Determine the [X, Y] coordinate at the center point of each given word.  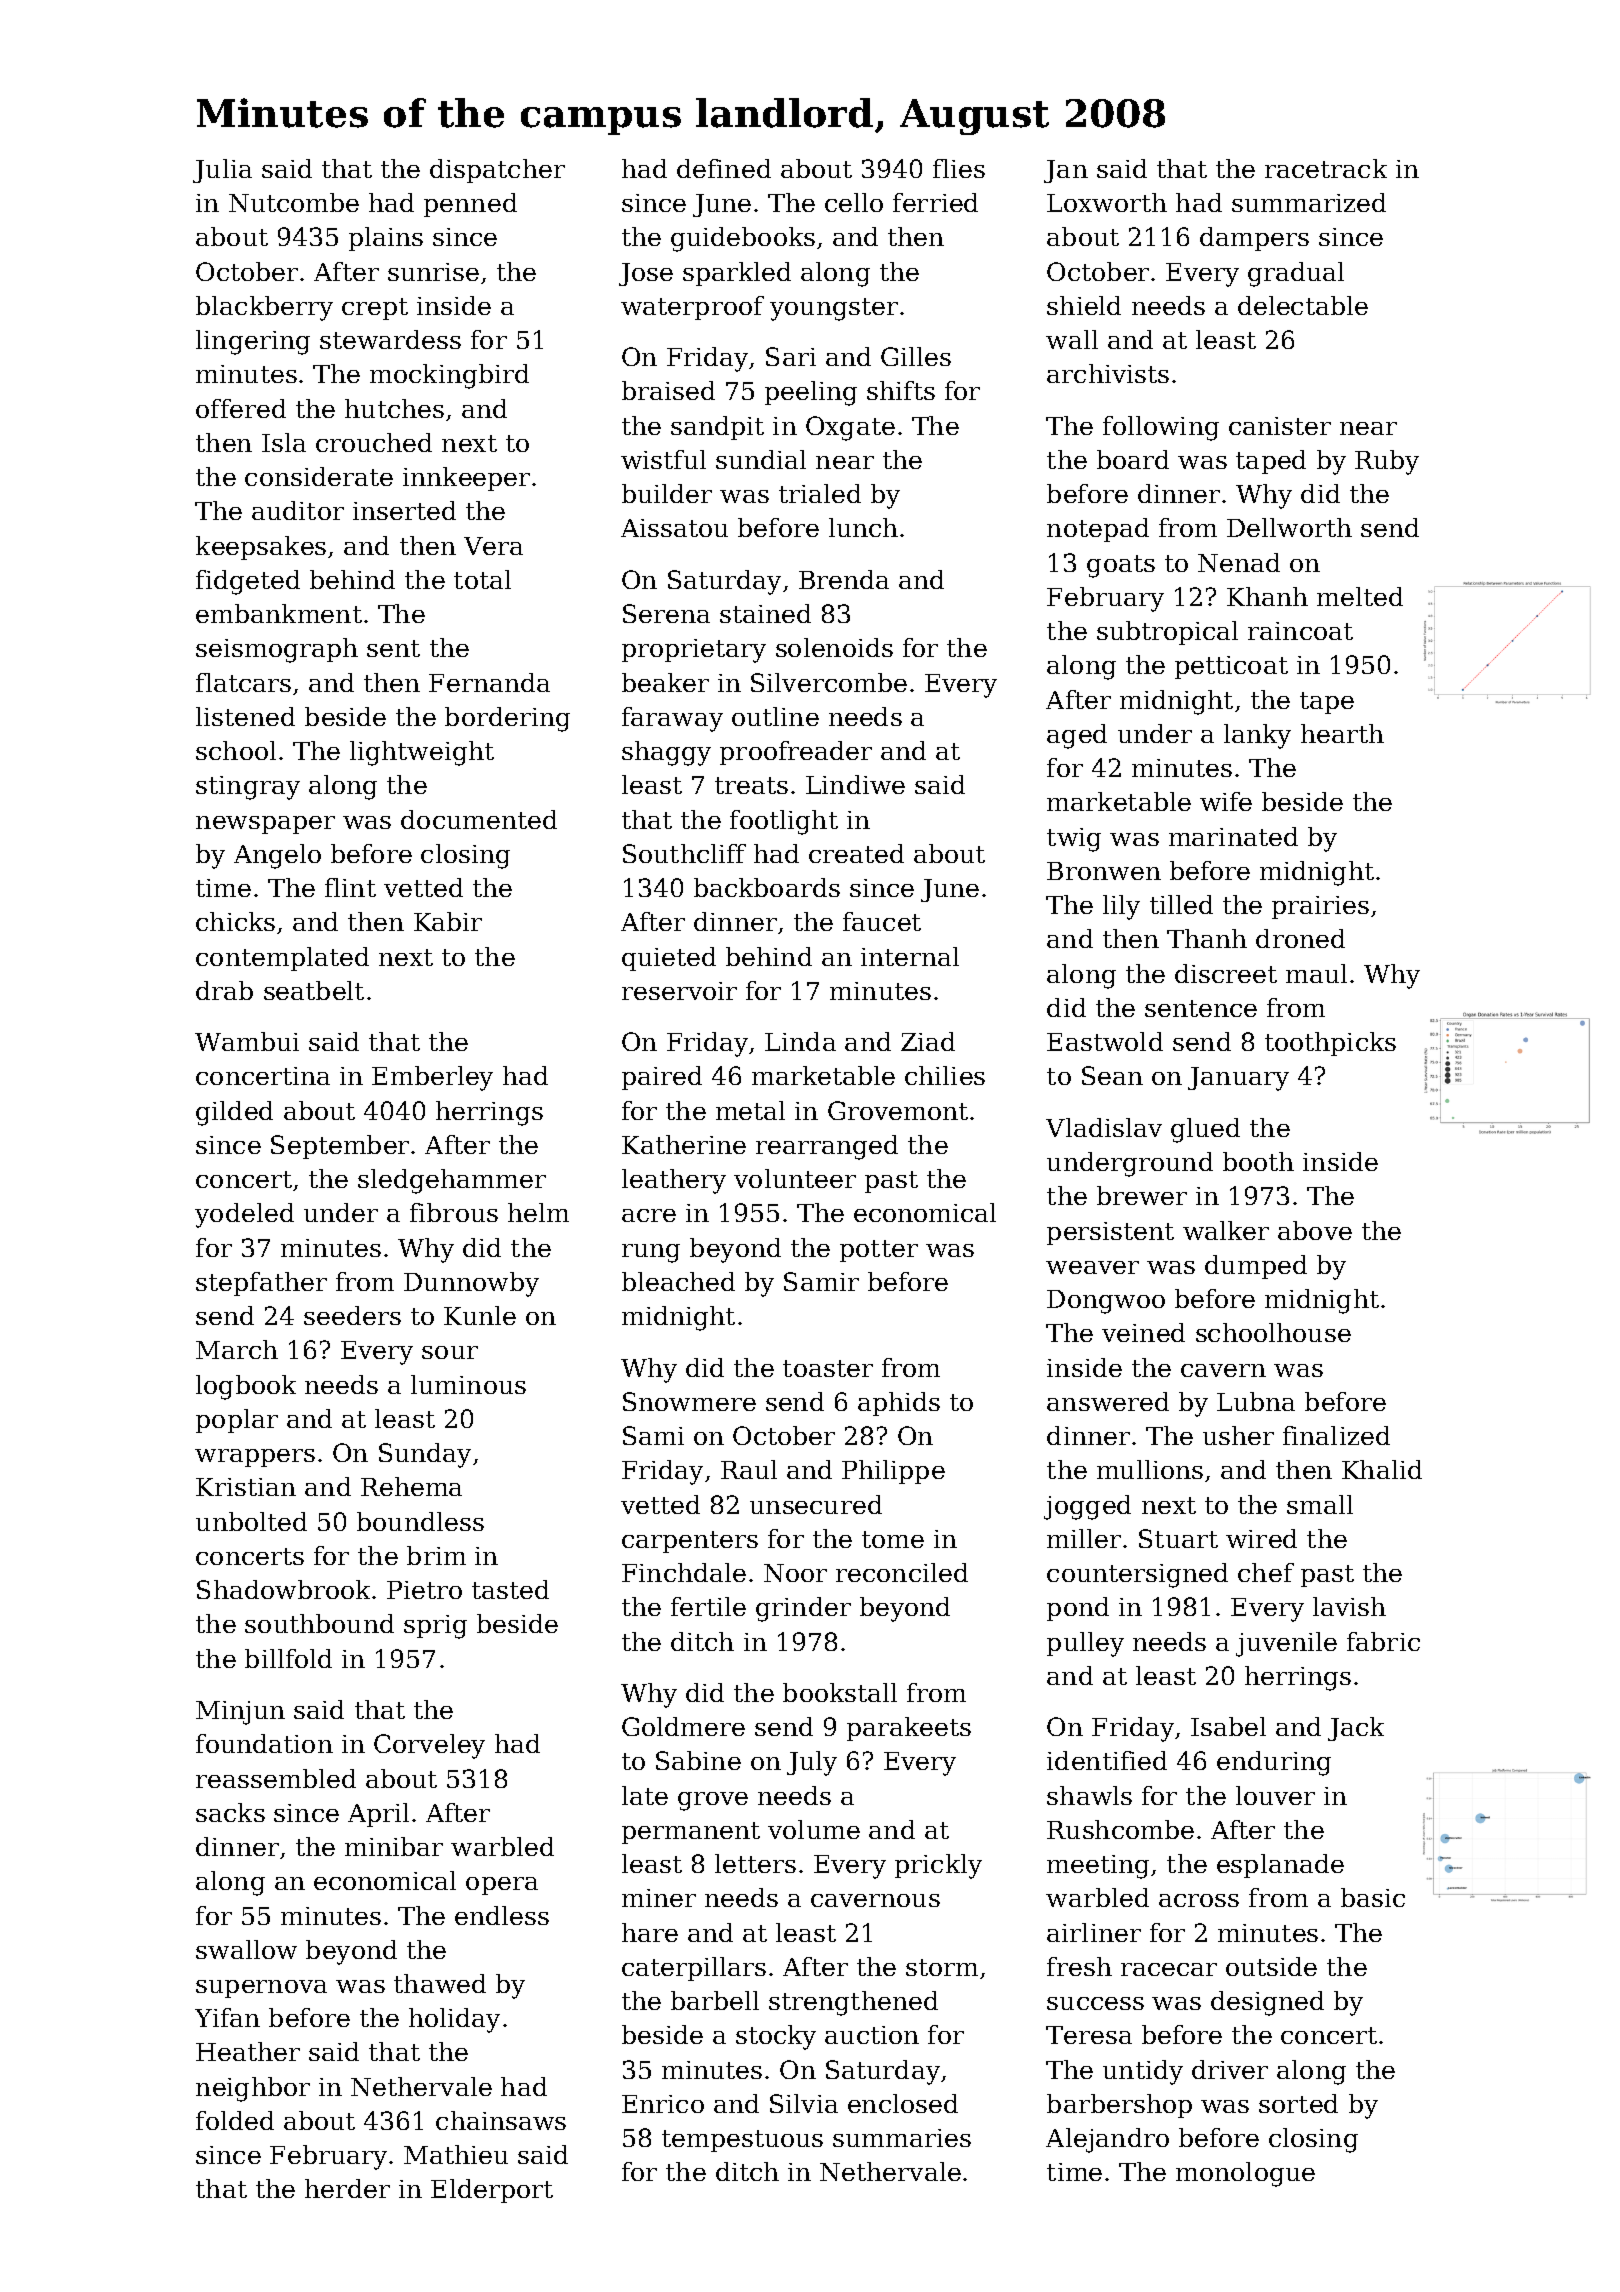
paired [662, 1078]
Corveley [429, 1746]
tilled [1181, 904]
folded [235, 2120]
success [1095, 2003]
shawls [1089, 1795]
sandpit [717, 428]
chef [1266, 1572]
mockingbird [449, 376]
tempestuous [742, 2141]
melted [1360, 596]
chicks [235, 921]
